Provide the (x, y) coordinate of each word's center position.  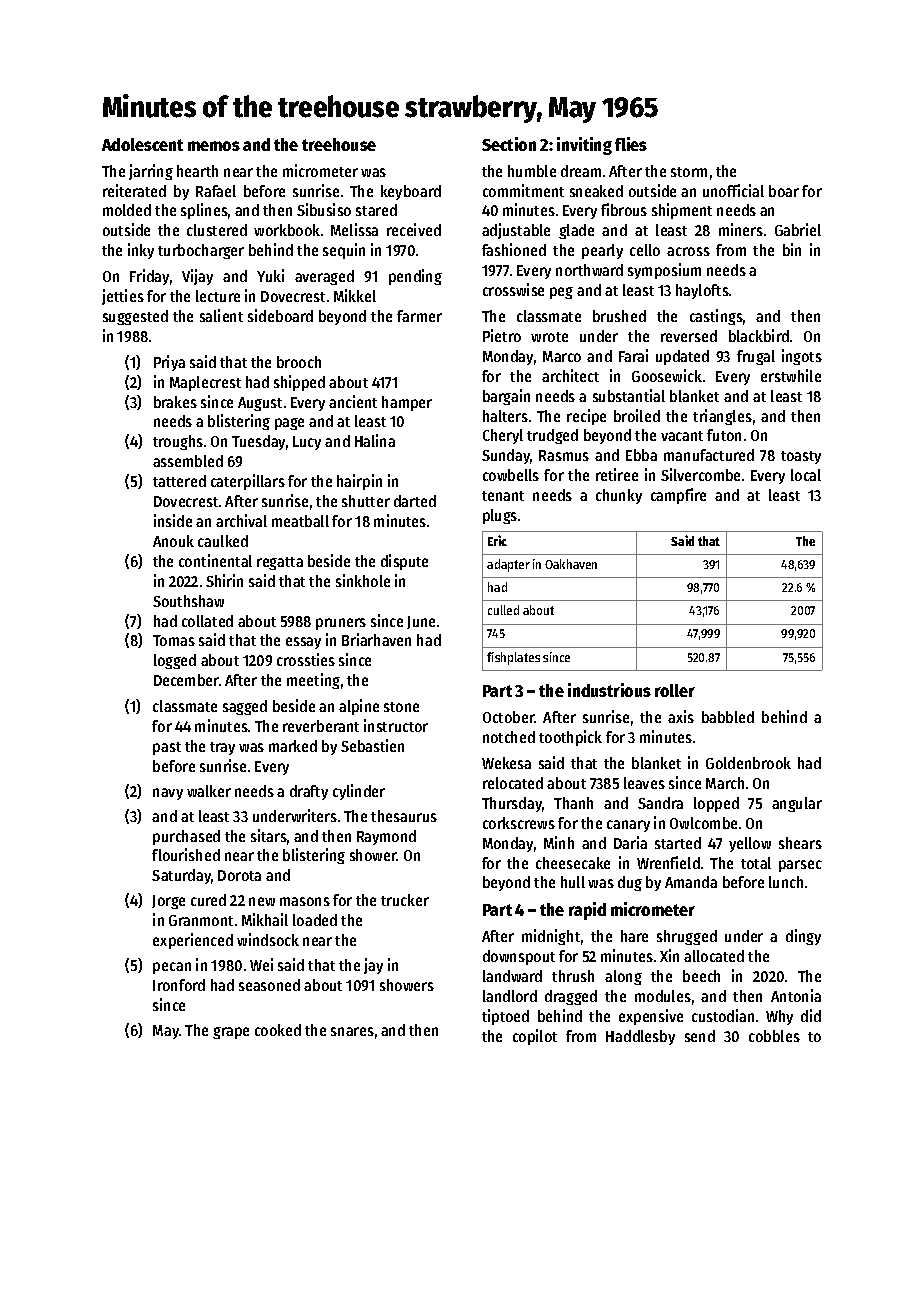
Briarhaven (376, 639)
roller (675, 690)
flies (631, 144)
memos (214, 146)
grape (231, 1033)
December (186, 680)
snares (352, 1031)
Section (509, 144)
